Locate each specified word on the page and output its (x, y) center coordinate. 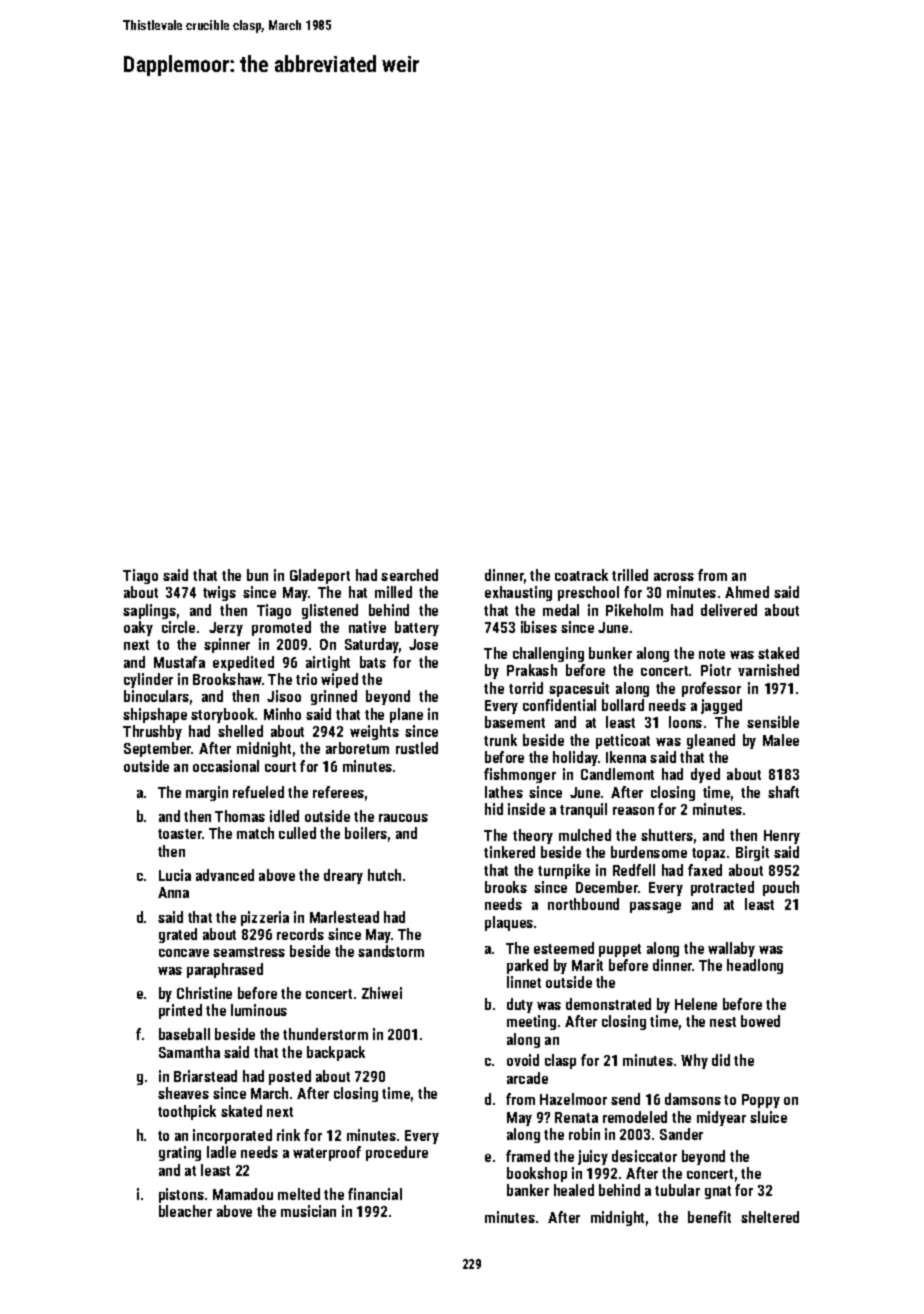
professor (711, 689)
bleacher (185, 1211)
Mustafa (179, 662)
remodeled (635, 1117)
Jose (423, 644)
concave (184, 953)
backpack (336, 1053)
